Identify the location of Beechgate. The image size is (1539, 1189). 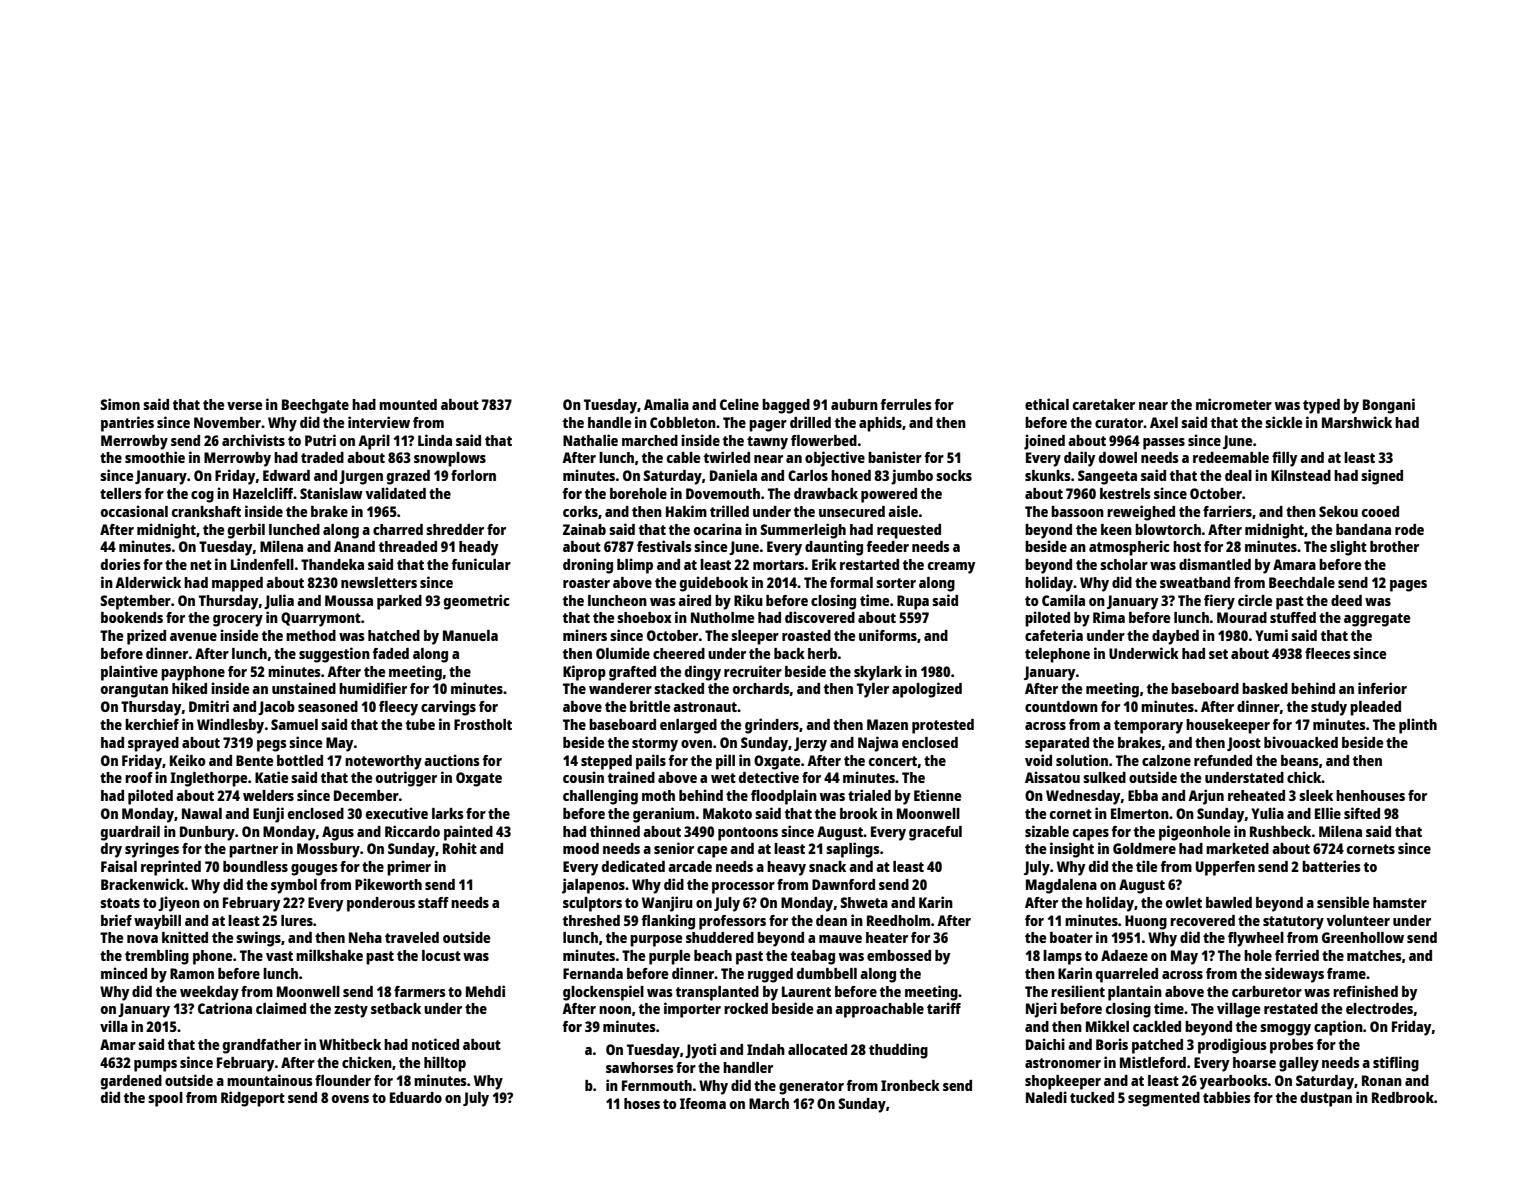
(315, 406).
